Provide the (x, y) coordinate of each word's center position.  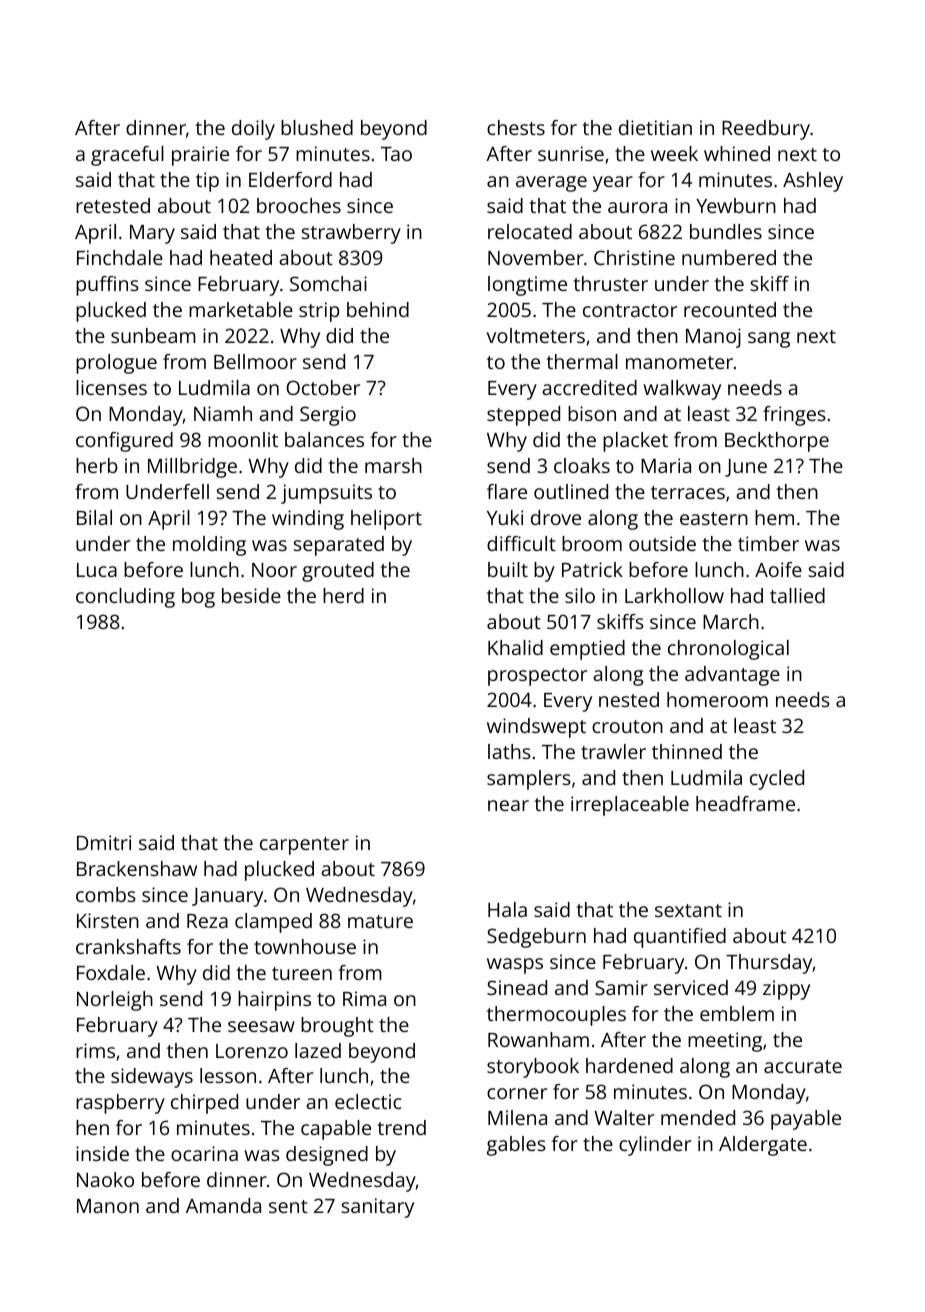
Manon (108, 1206)
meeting (725, 1042)
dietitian (655, 127)
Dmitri (104, 842)
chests (516, 127)
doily (253, 130)
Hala (507, 909)
